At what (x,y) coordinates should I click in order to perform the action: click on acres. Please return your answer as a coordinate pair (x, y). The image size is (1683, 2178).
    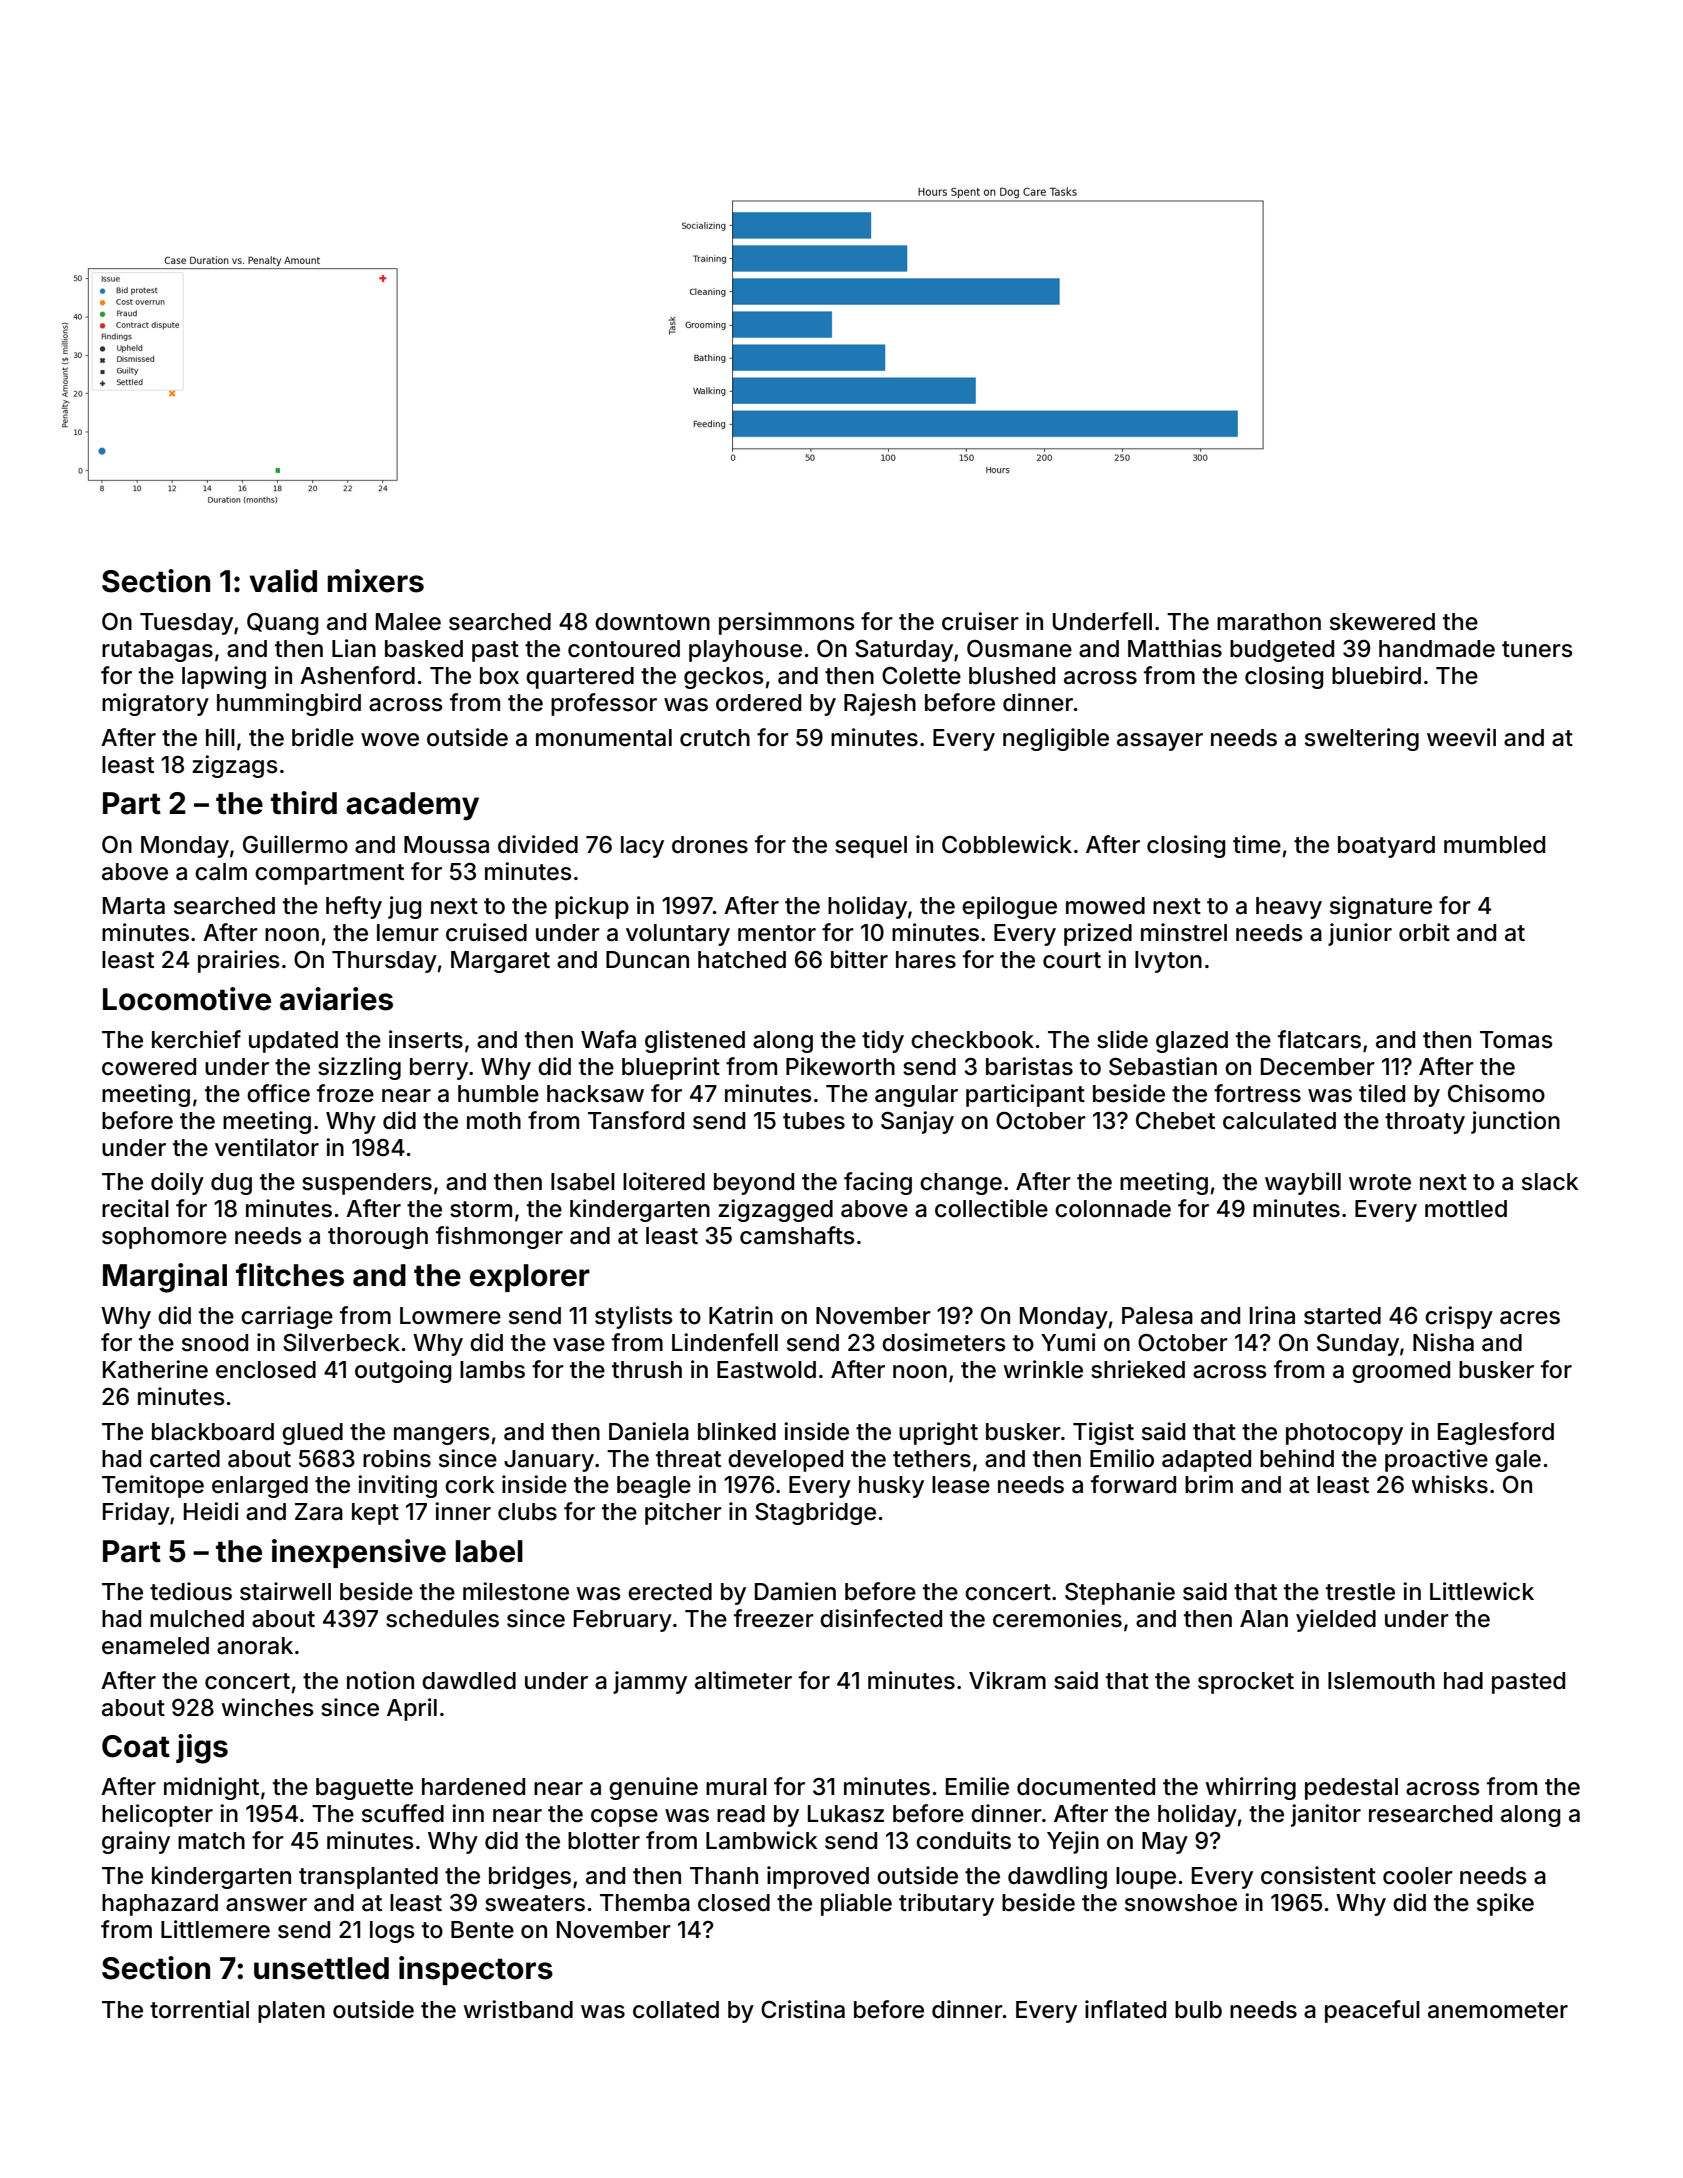
    Looking at the image, I should click on (1530, 1318).
